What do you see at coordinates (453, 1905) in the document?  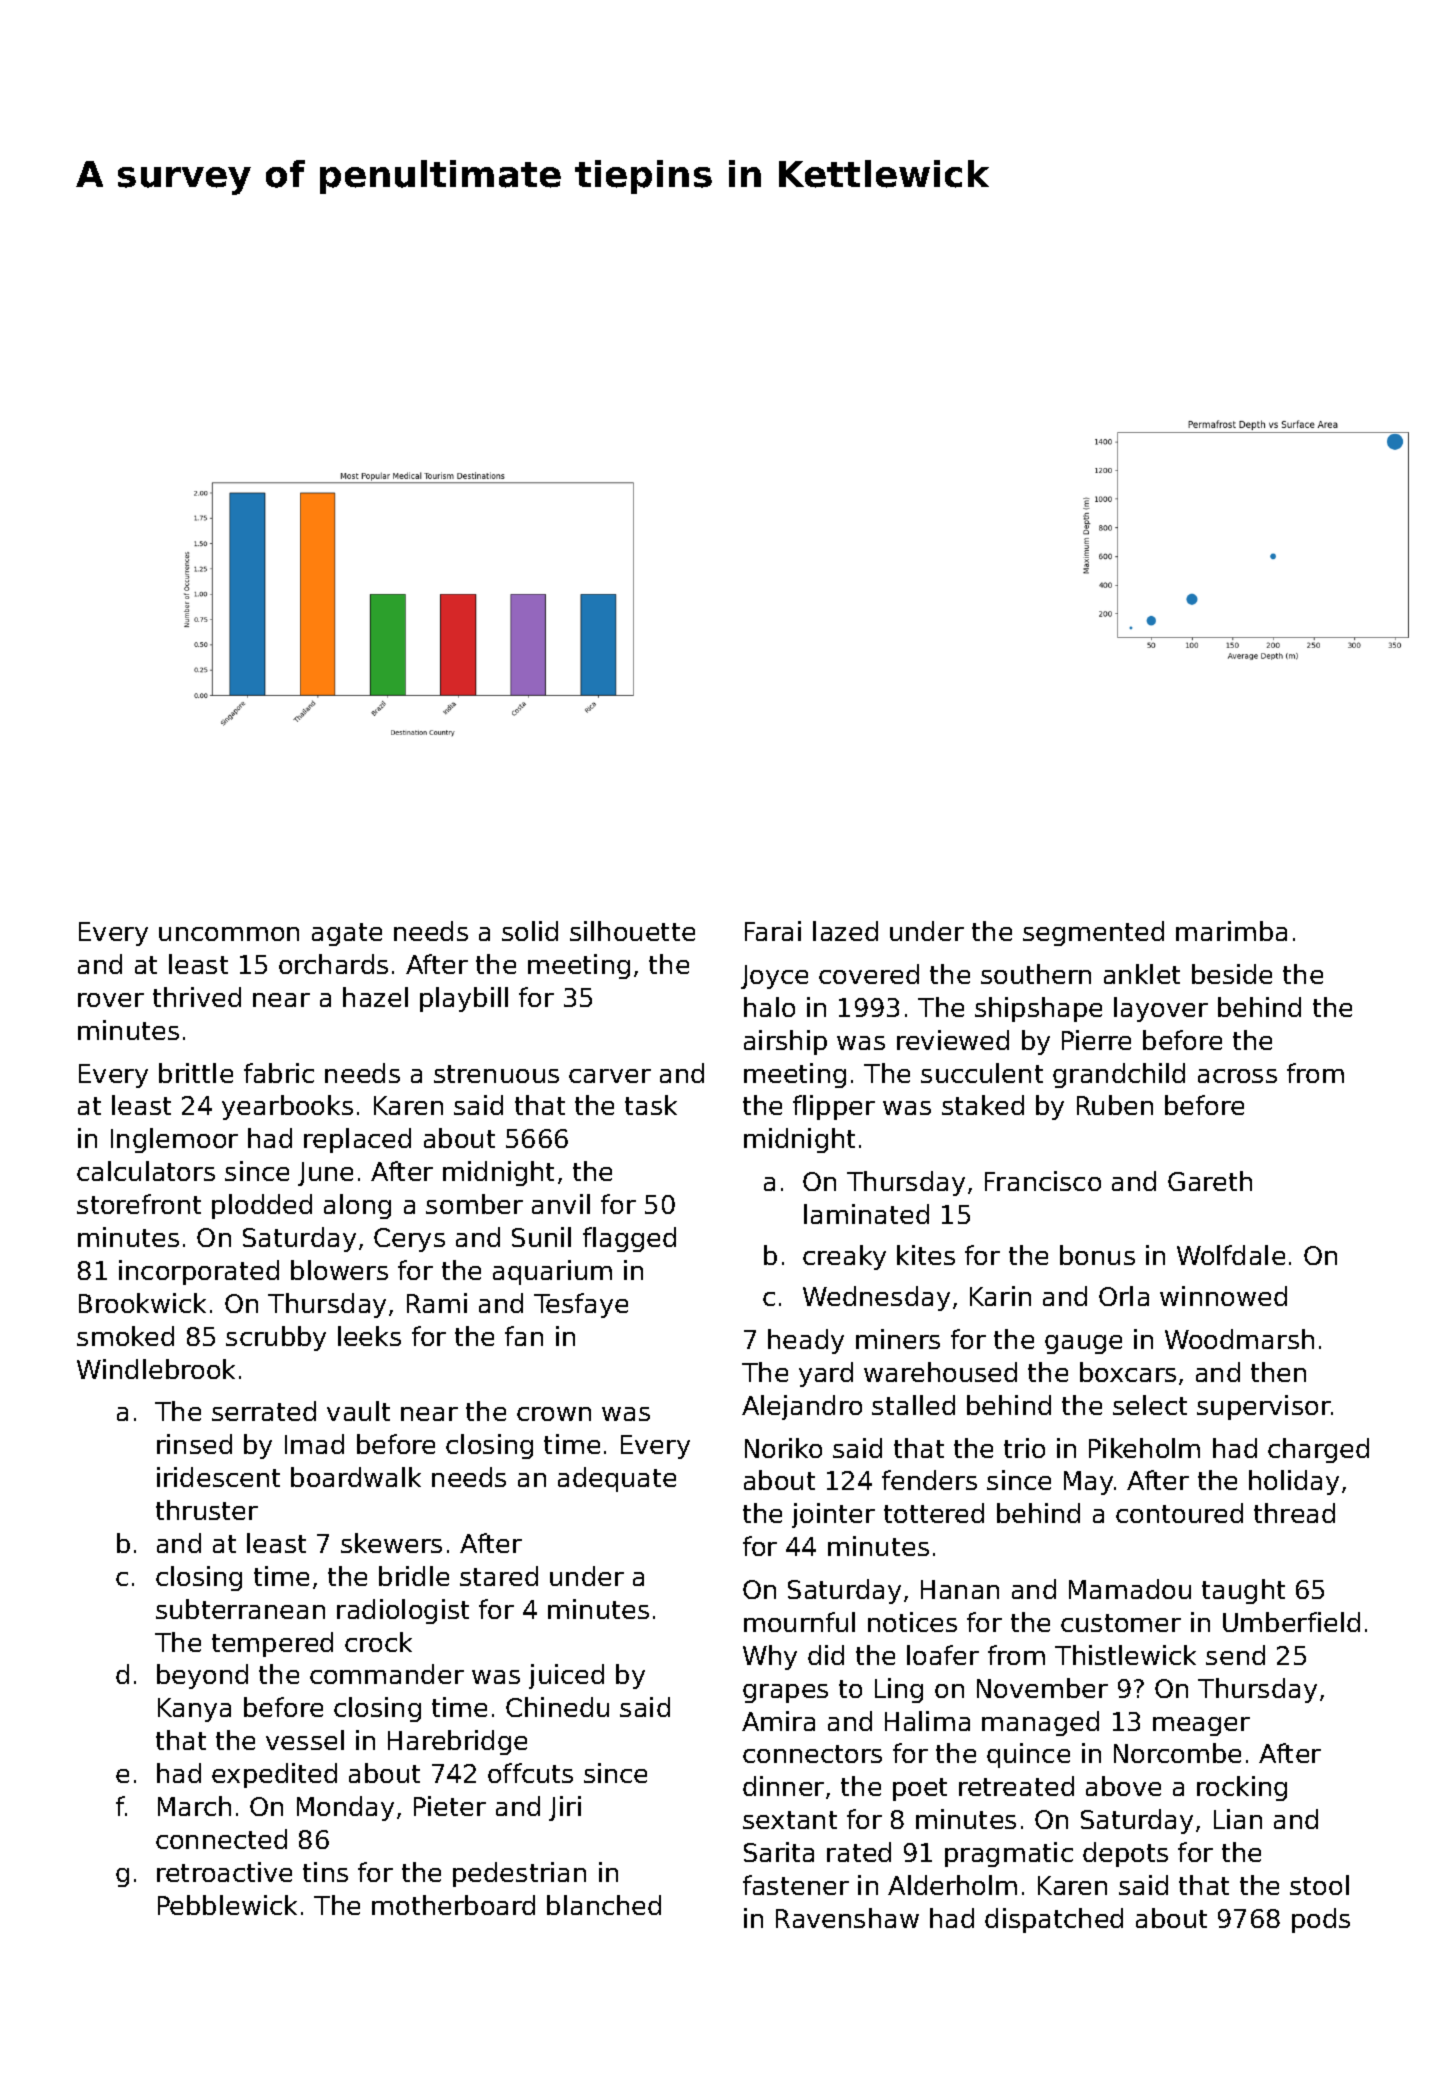 I see `motherboard` at bounding box center [453, 1905].
